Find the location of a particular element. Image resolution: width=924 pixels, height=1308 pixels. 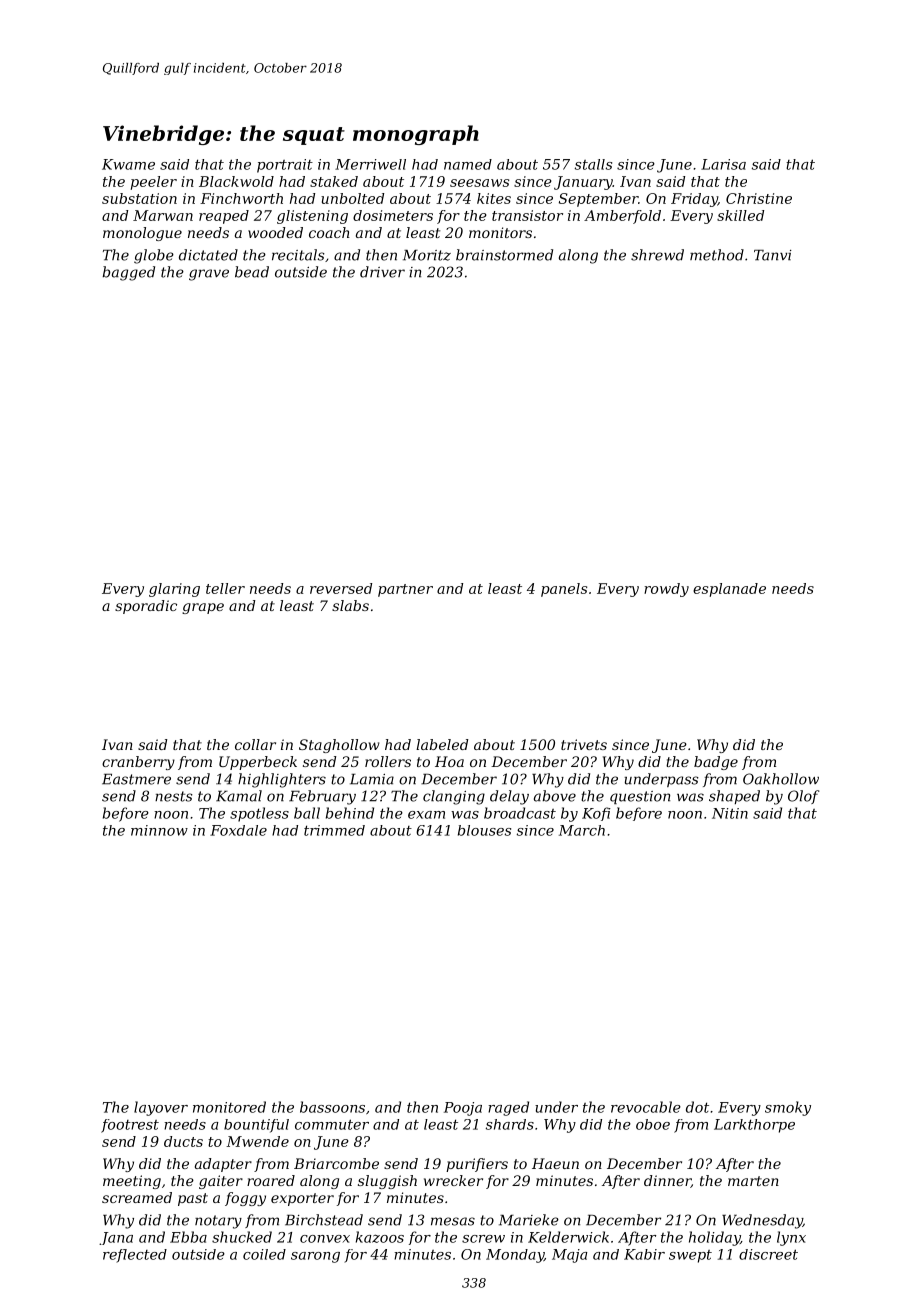

badge is located at coordinates (716, 763).
